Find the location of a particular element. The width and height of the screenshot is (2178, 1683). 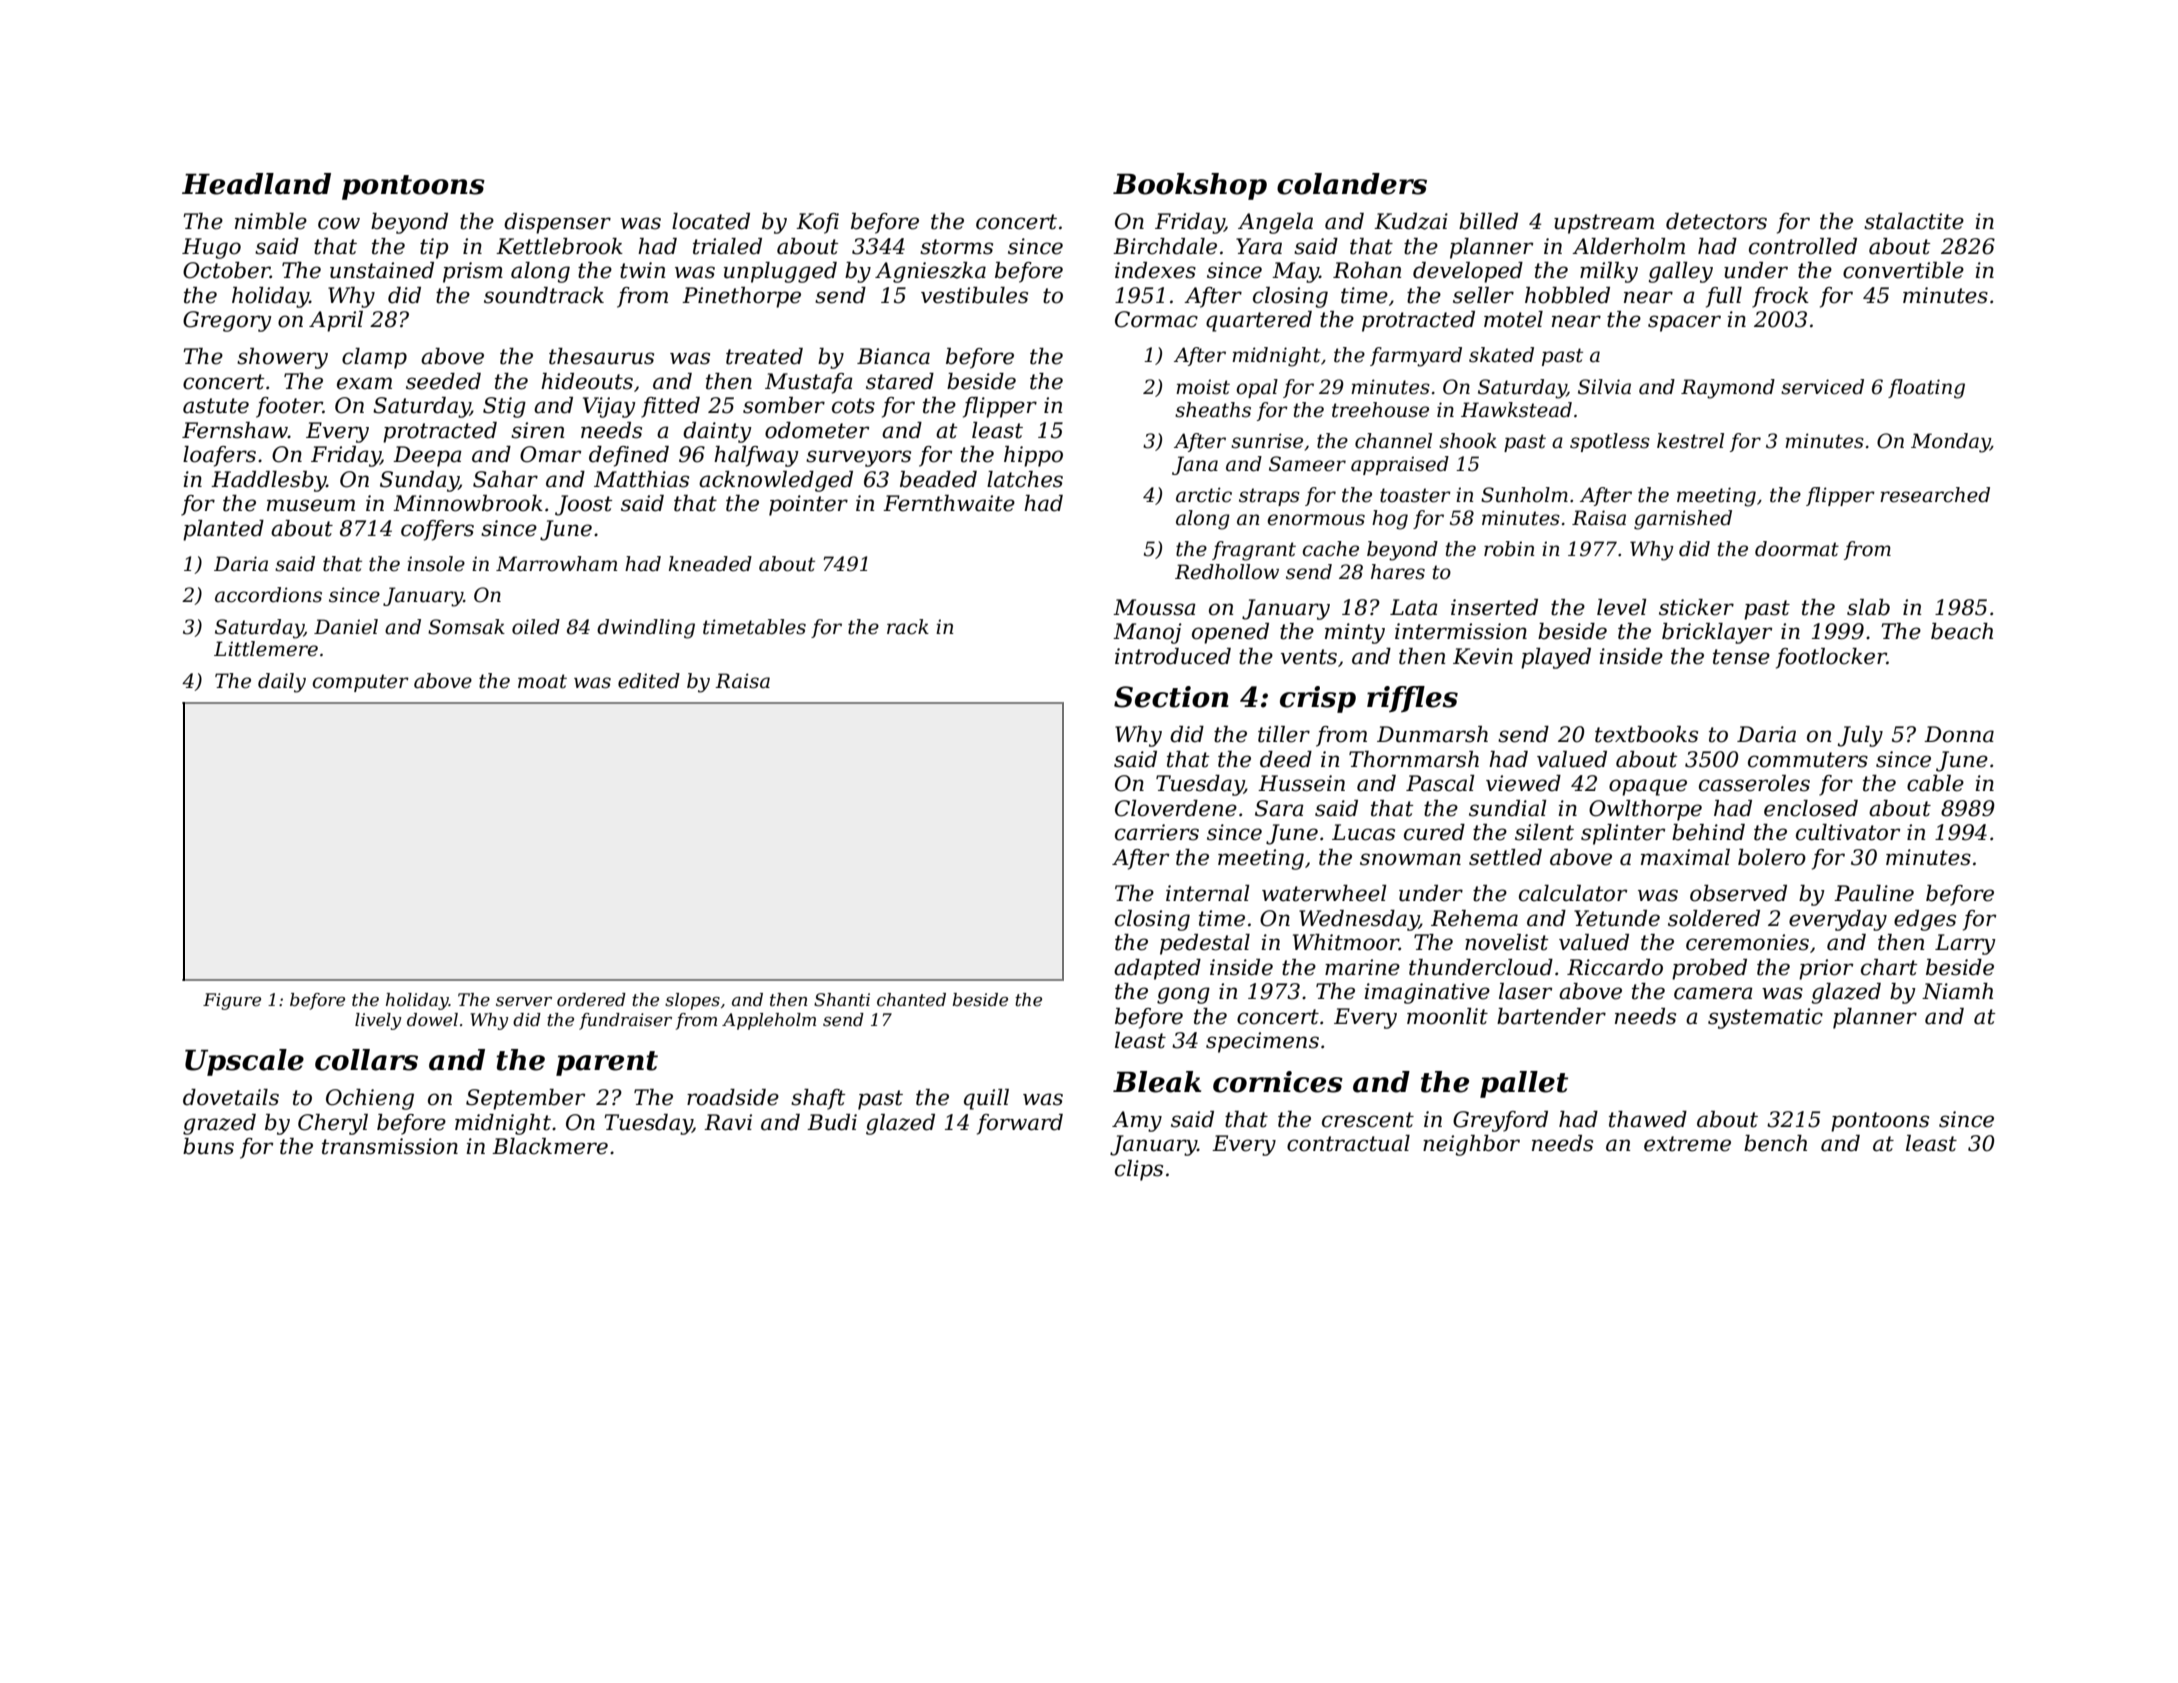

clips is located at coordinates (1139, 1170).
